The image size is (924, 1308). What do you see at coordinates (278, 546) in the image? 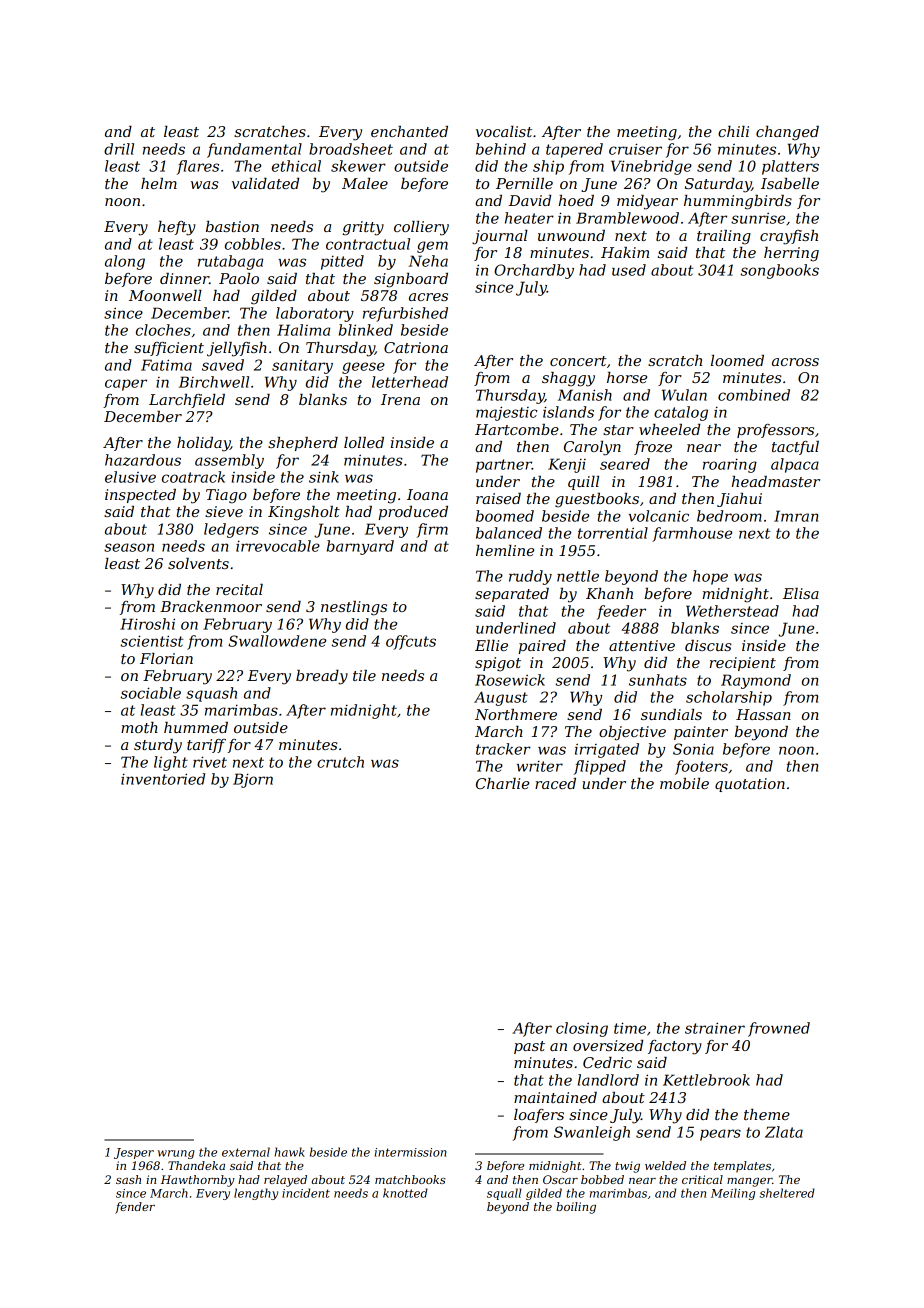
I see `irrevocable` at bounding box center [278, 546].
